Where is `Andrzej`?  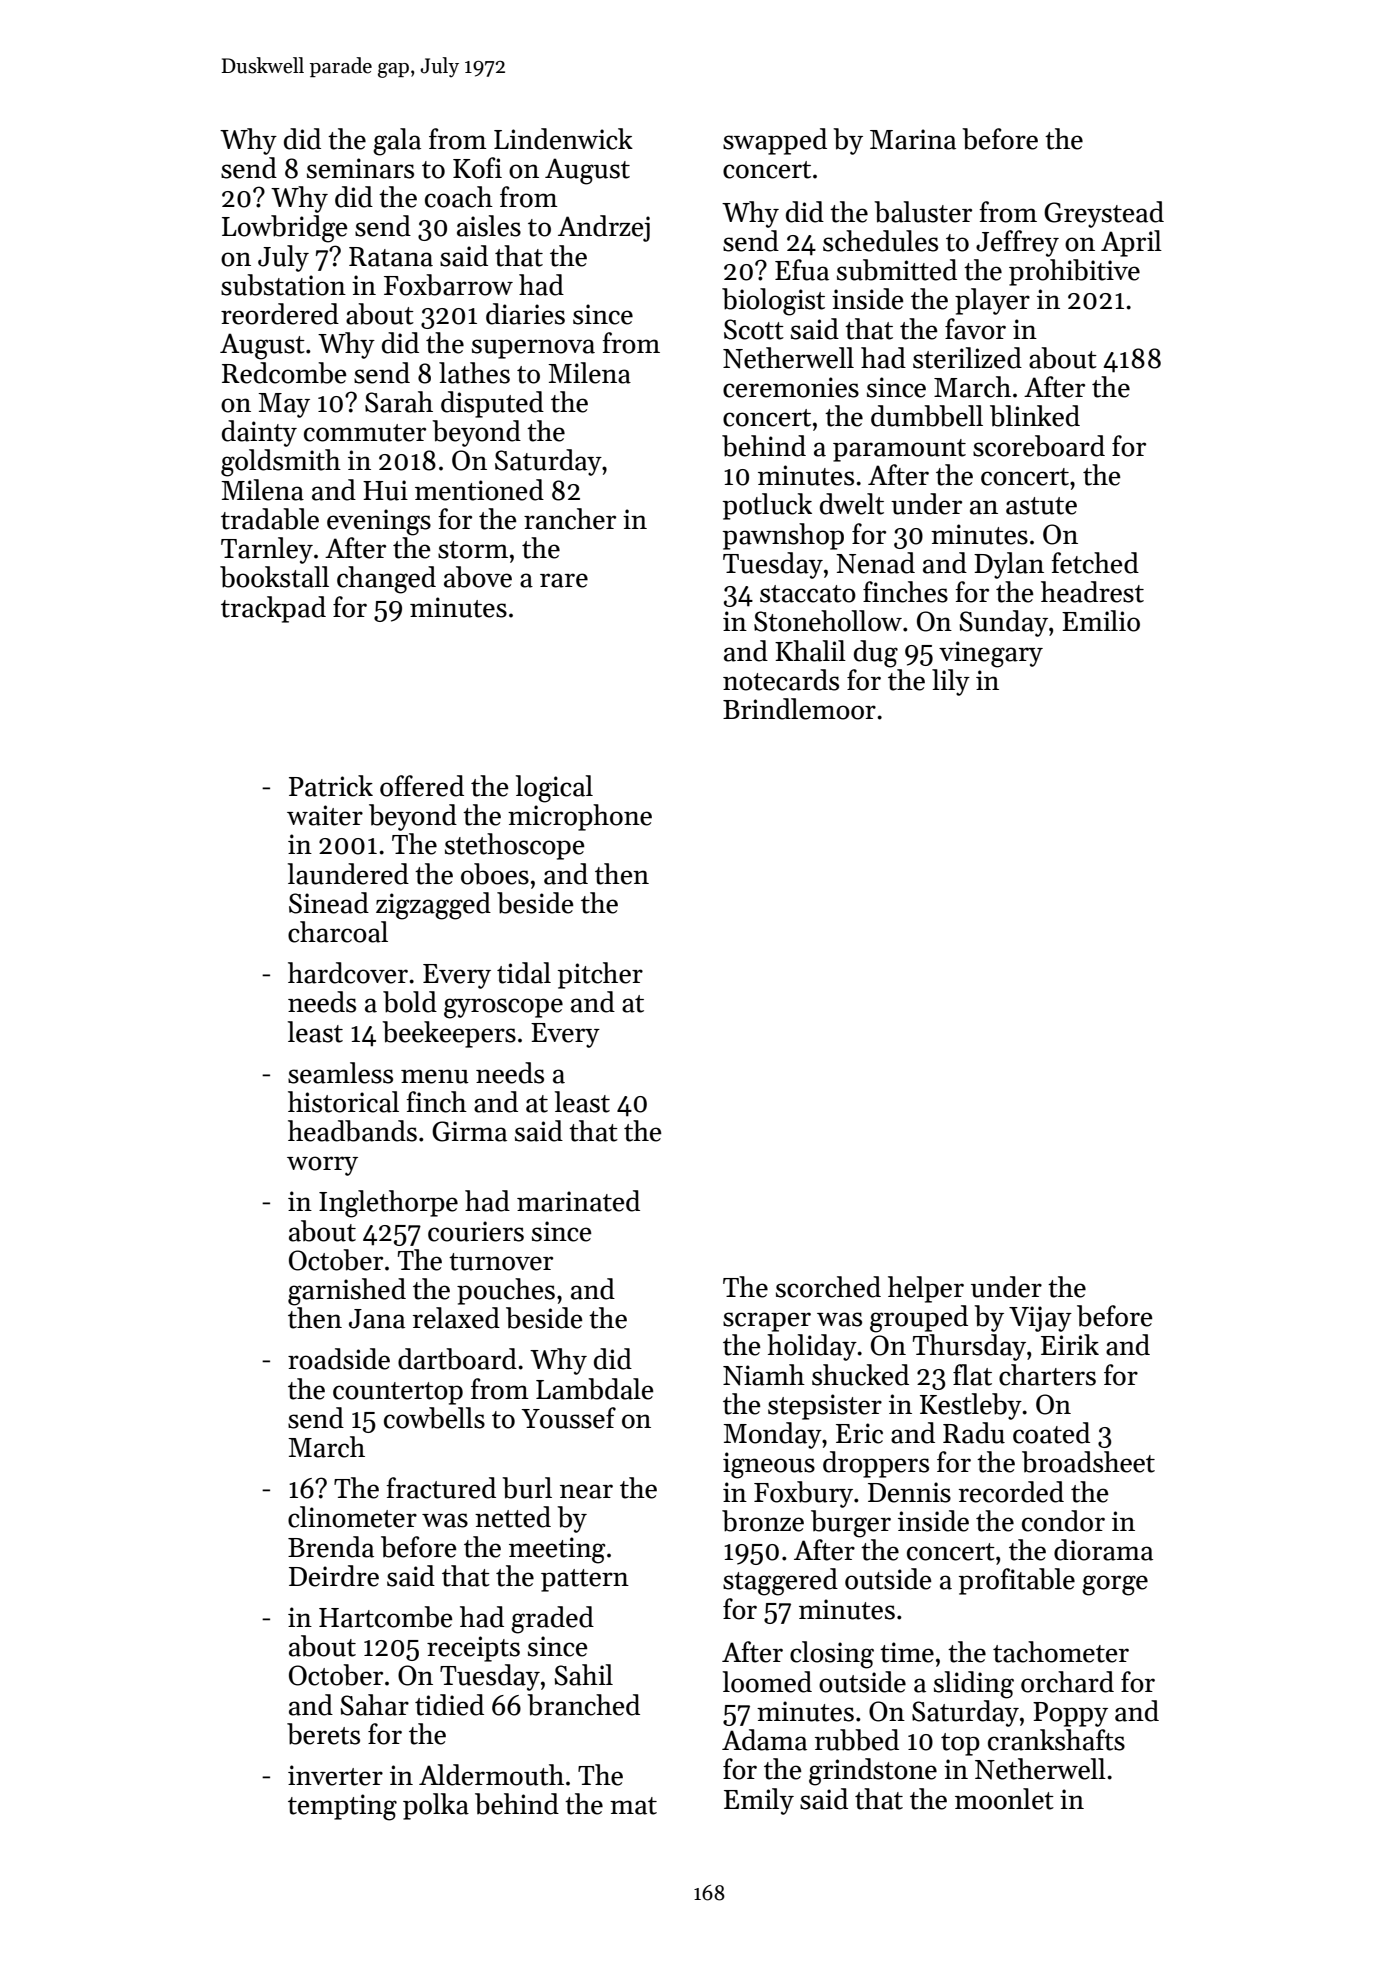
Andrzej is located at coordinates (604, 228).
